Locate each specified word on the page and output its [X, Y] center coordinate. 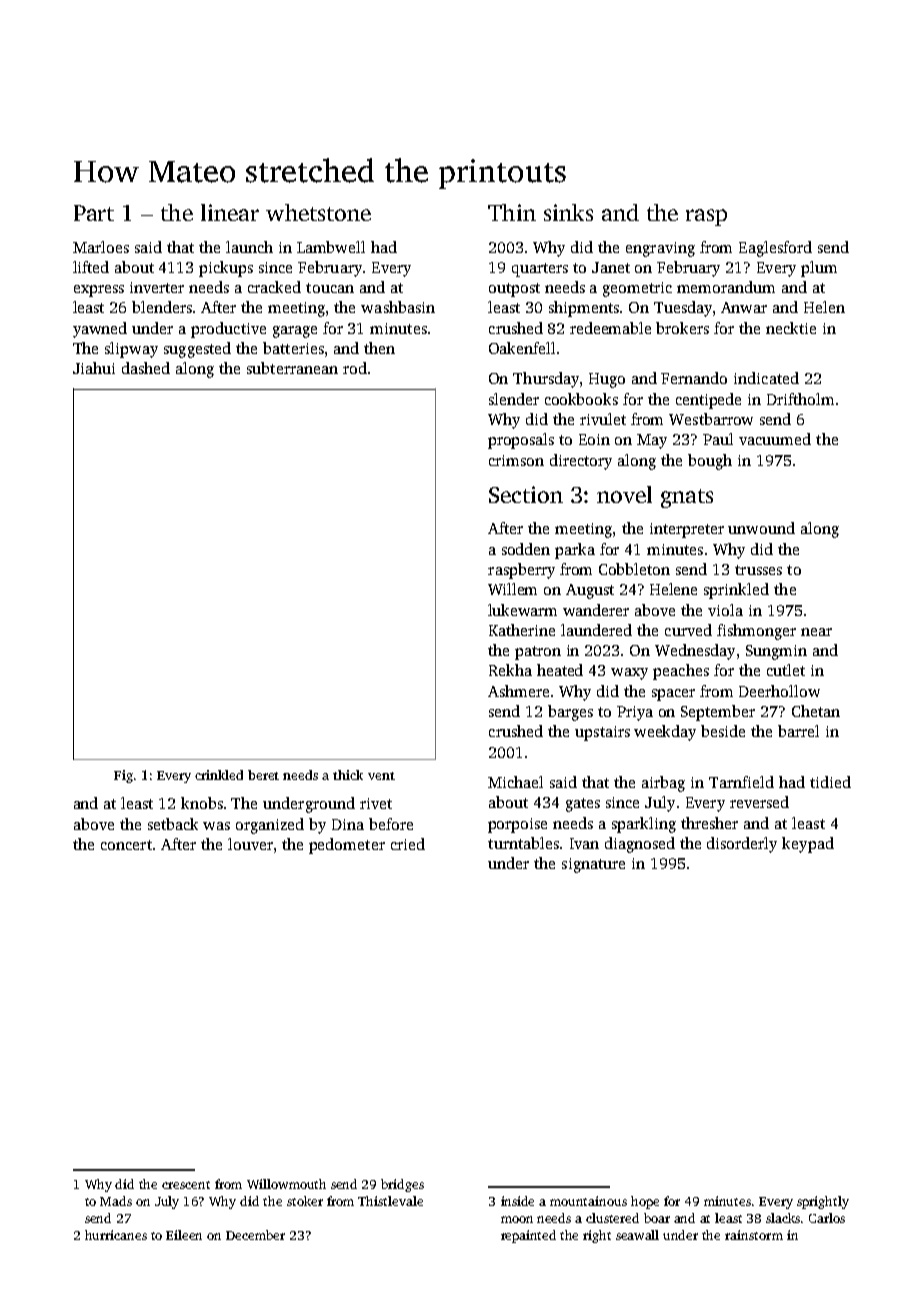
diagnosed [640, 845]
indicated [766, 378]
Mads [116, 1201]
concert [126, 845]
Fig [123, 776]
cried [408, 844]
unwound [761, 528]
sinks [568, 212]
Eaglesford [775, 249]
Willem [512, 589]
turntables [523, 843]
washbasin [398, 307]
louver [250, 844]
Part [94, 213]
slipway [131, 350]
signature [593, 865]
